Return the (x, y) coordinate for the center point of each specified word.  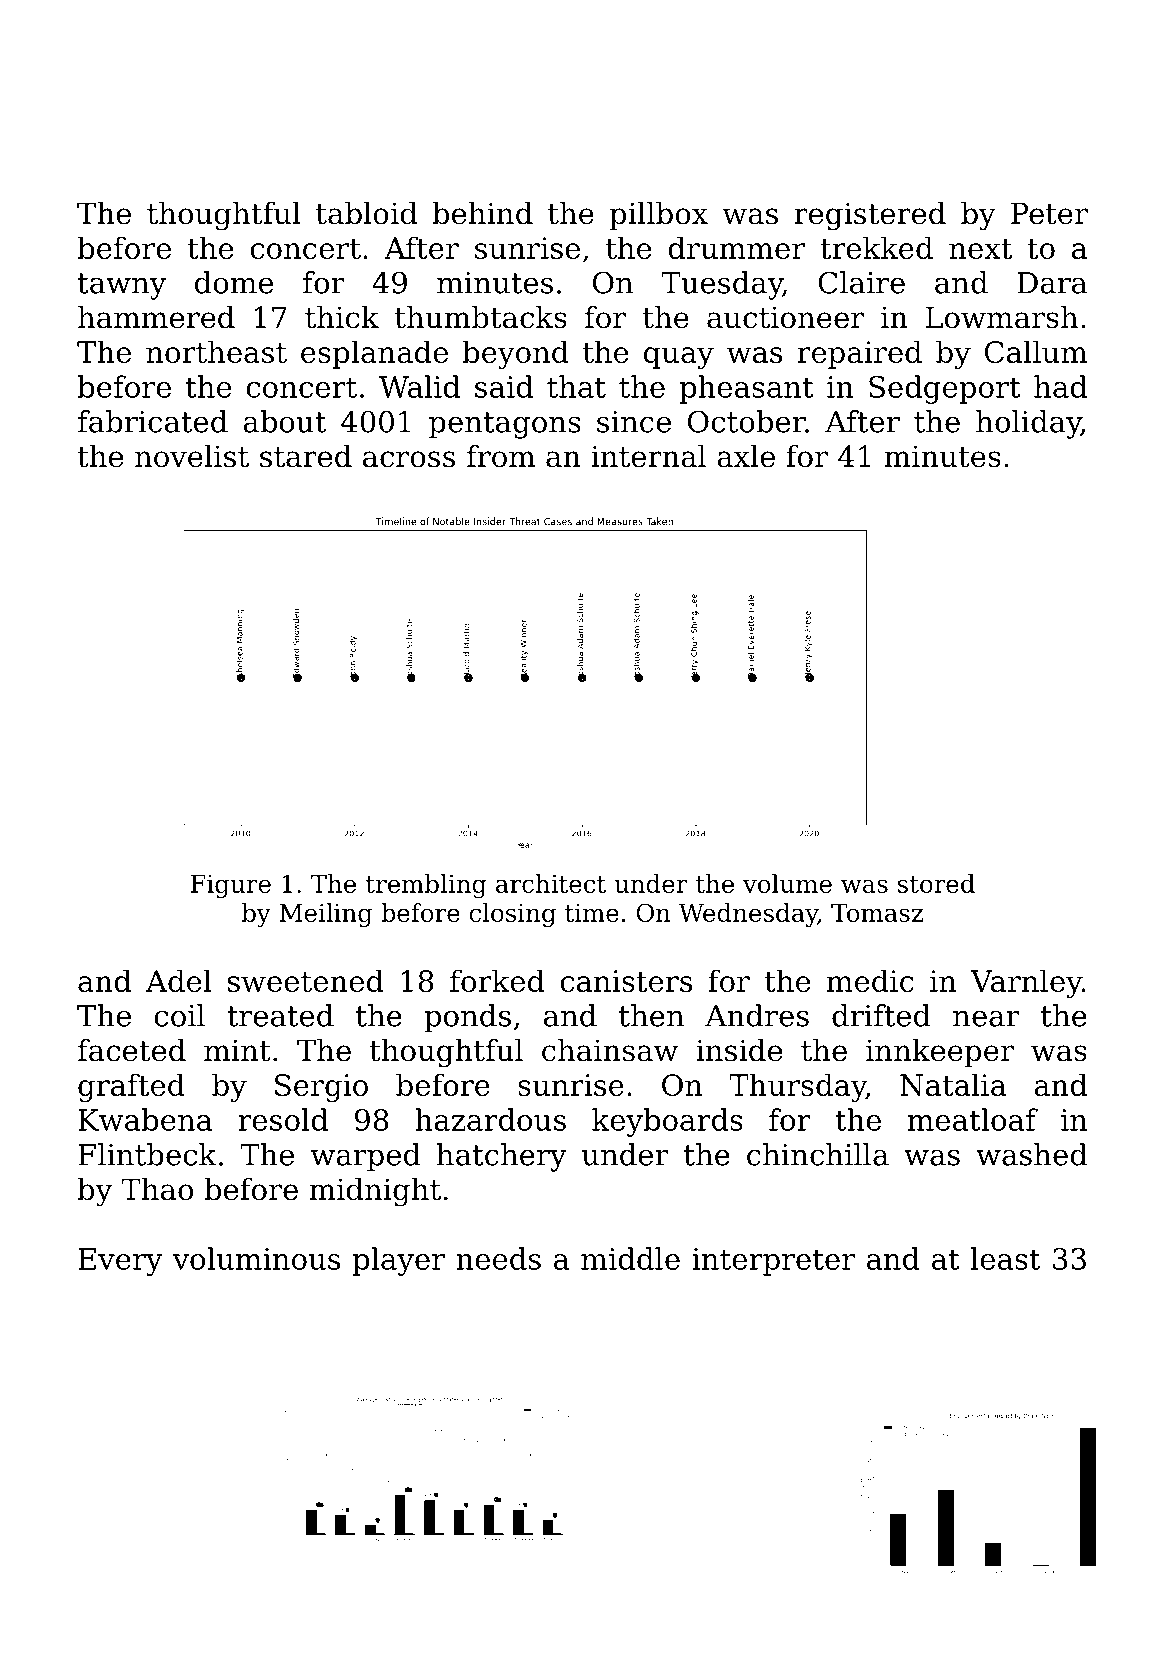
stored (936, 883)
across (409, 459)
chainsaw (610, 1050)
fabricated (153, 421)
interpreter (773, 1262)
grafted (131, 1087)
